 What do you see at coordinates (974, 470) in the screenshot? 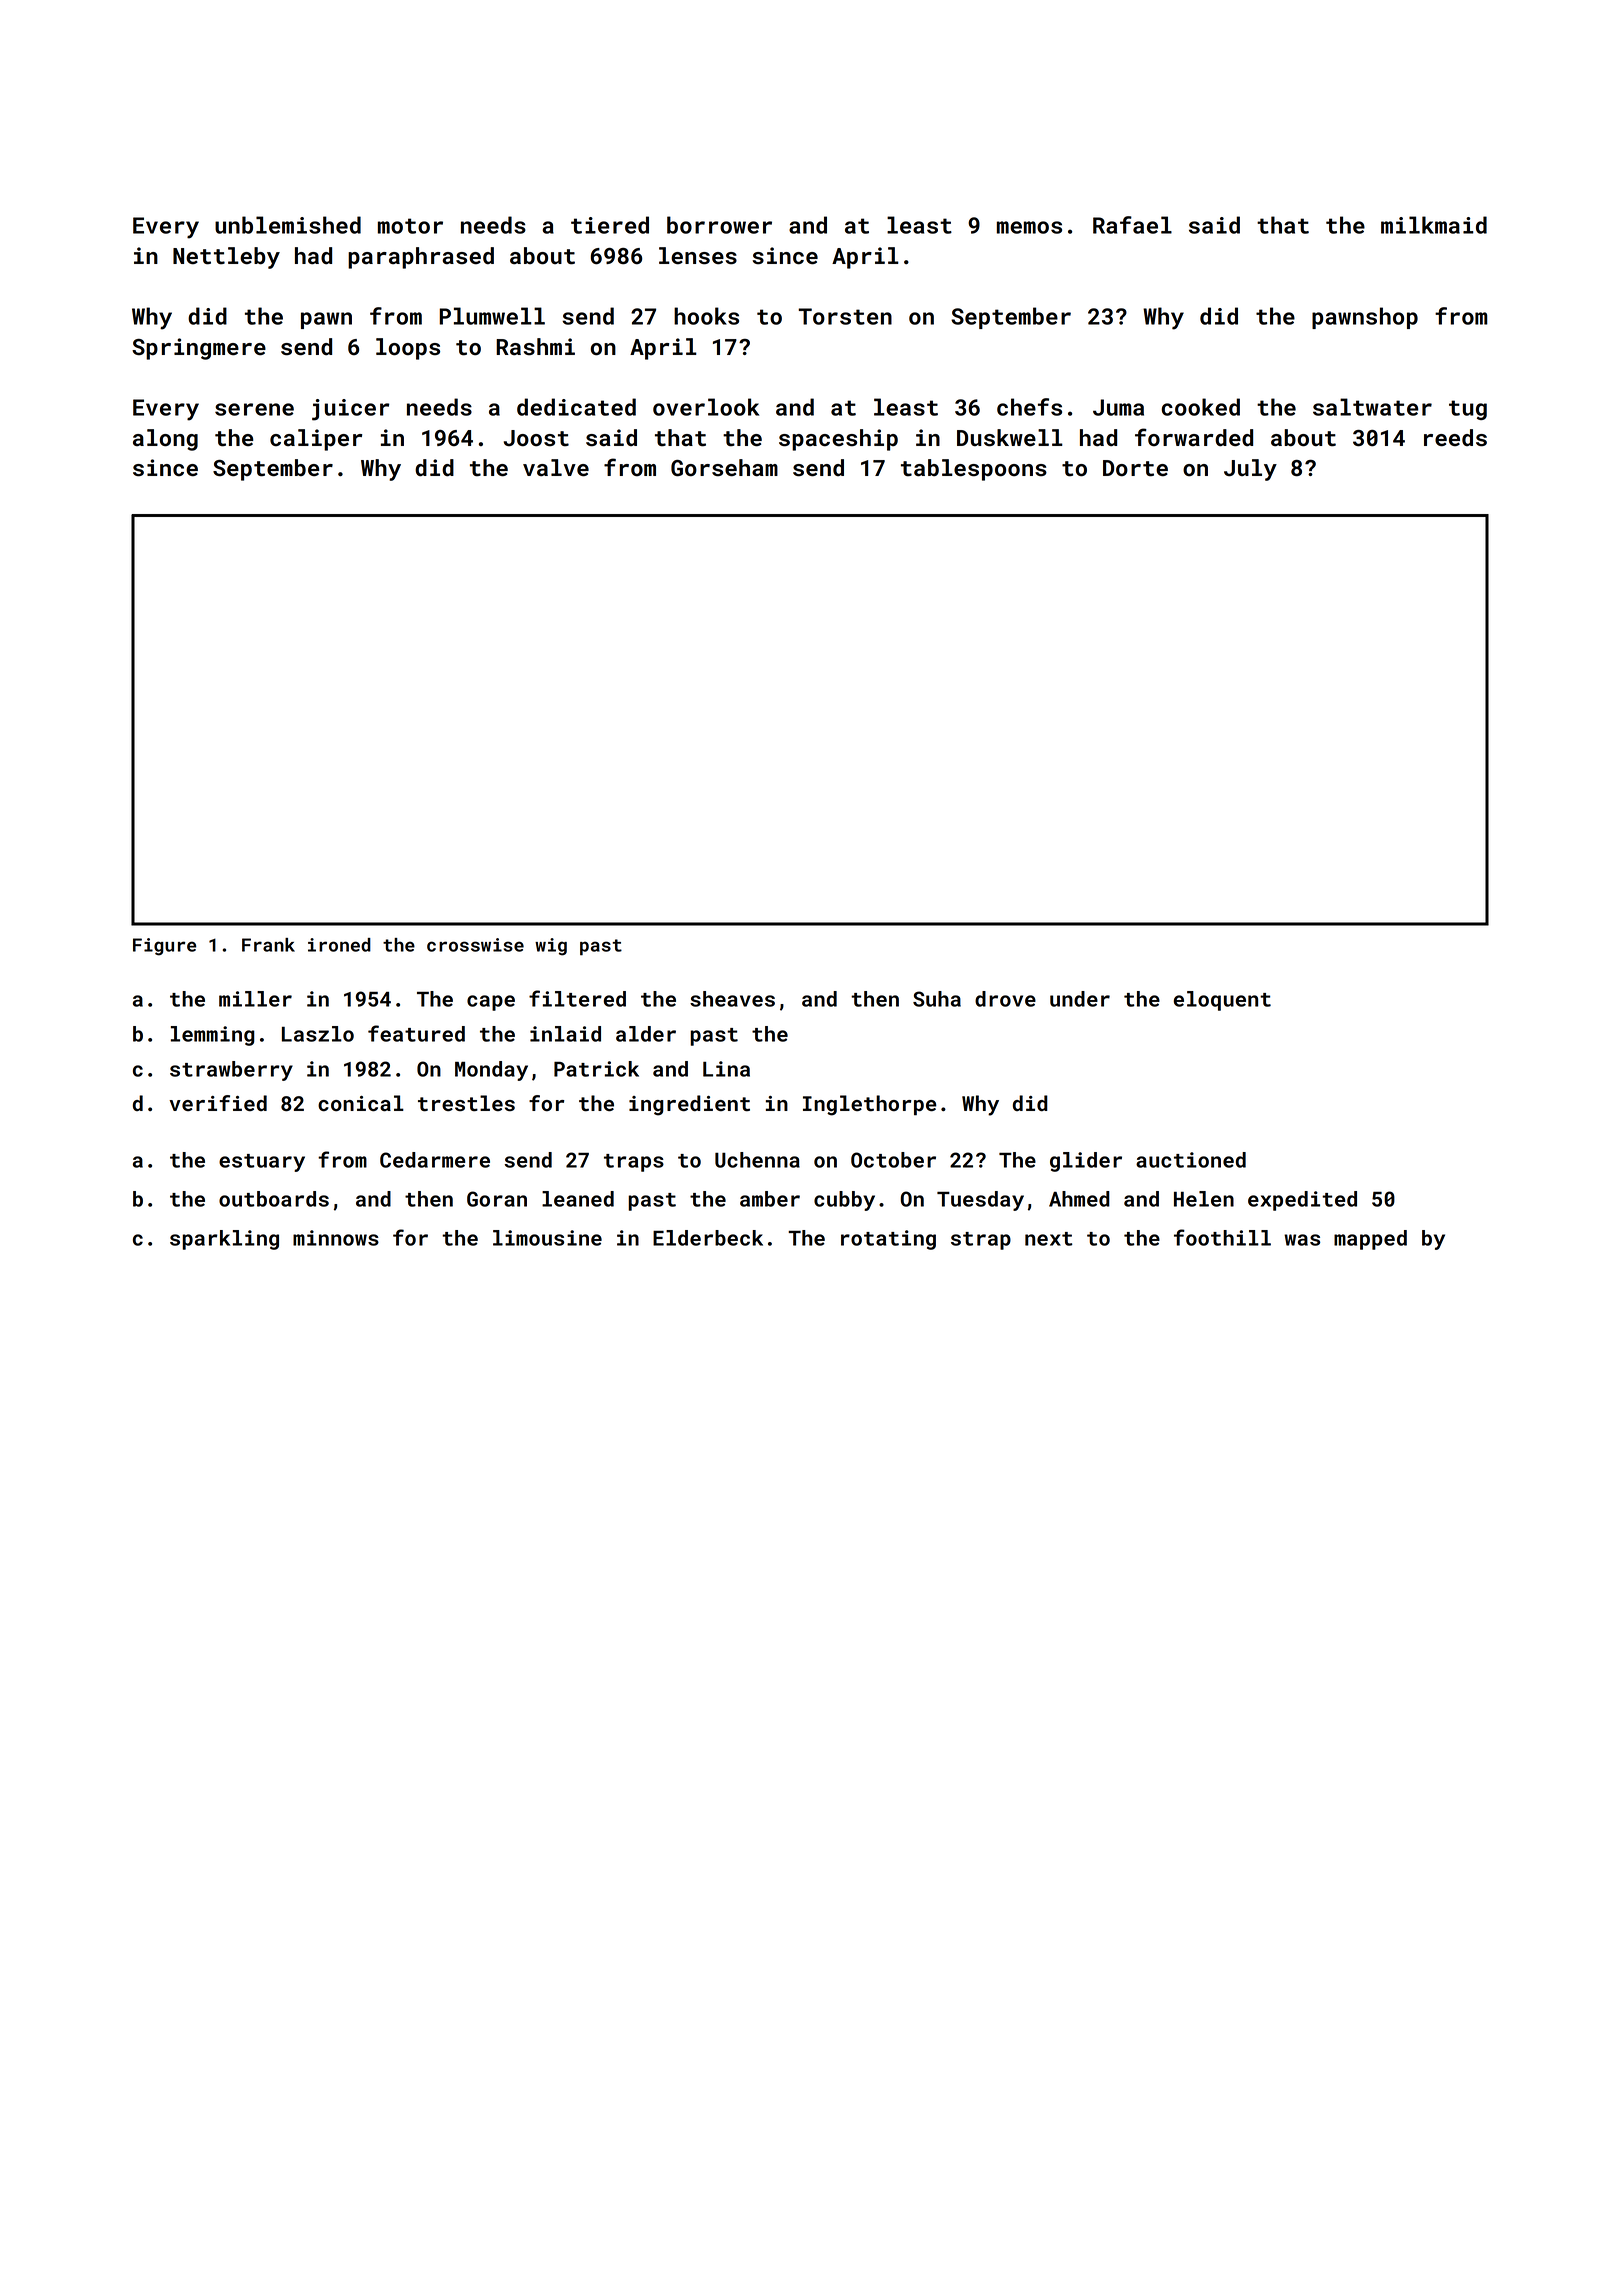
I see `tablespoons` at bounding box center [974, 470].
